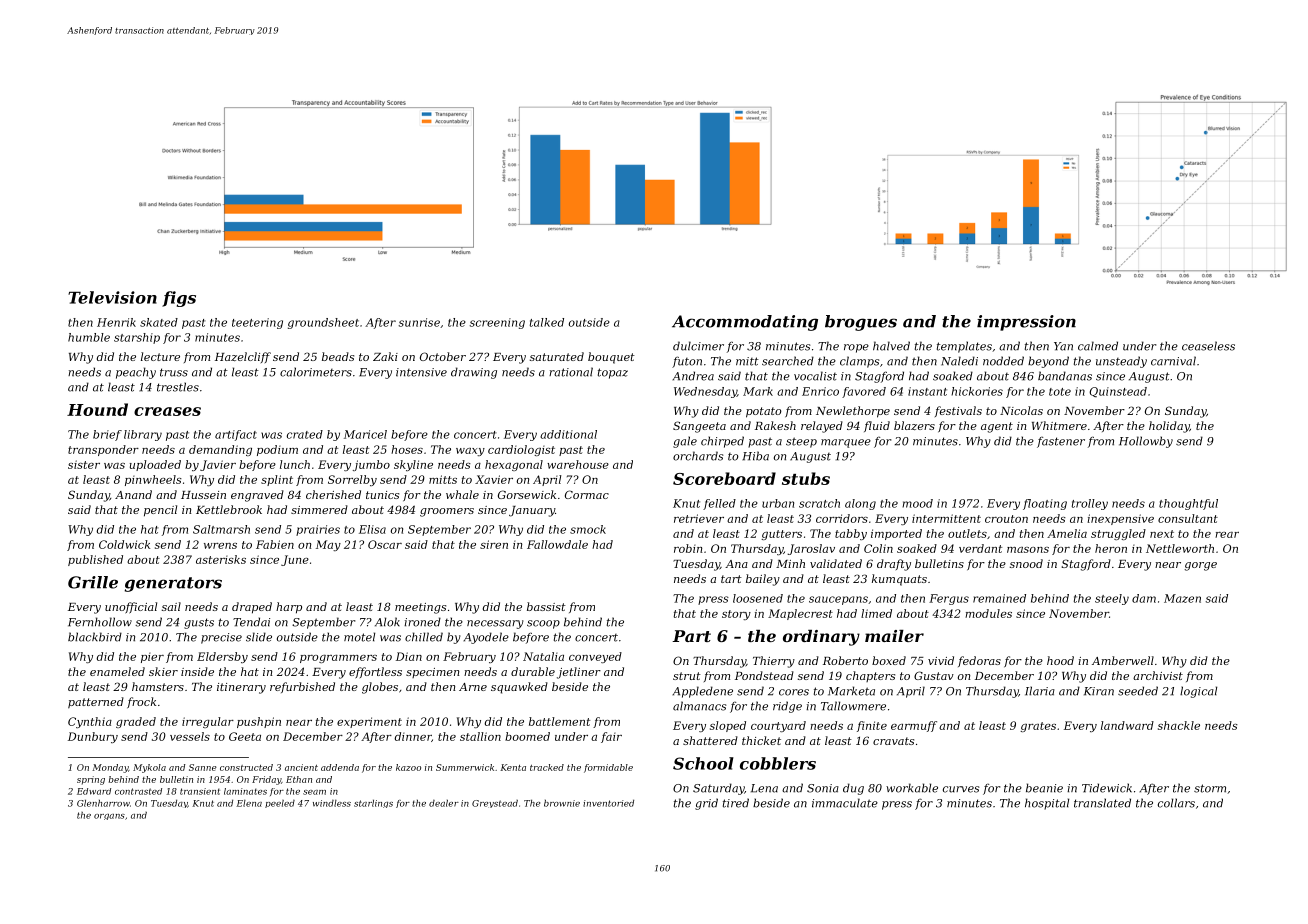  Describe the element at coordinates (547, 322) in the document. I see `talked` at that location.
